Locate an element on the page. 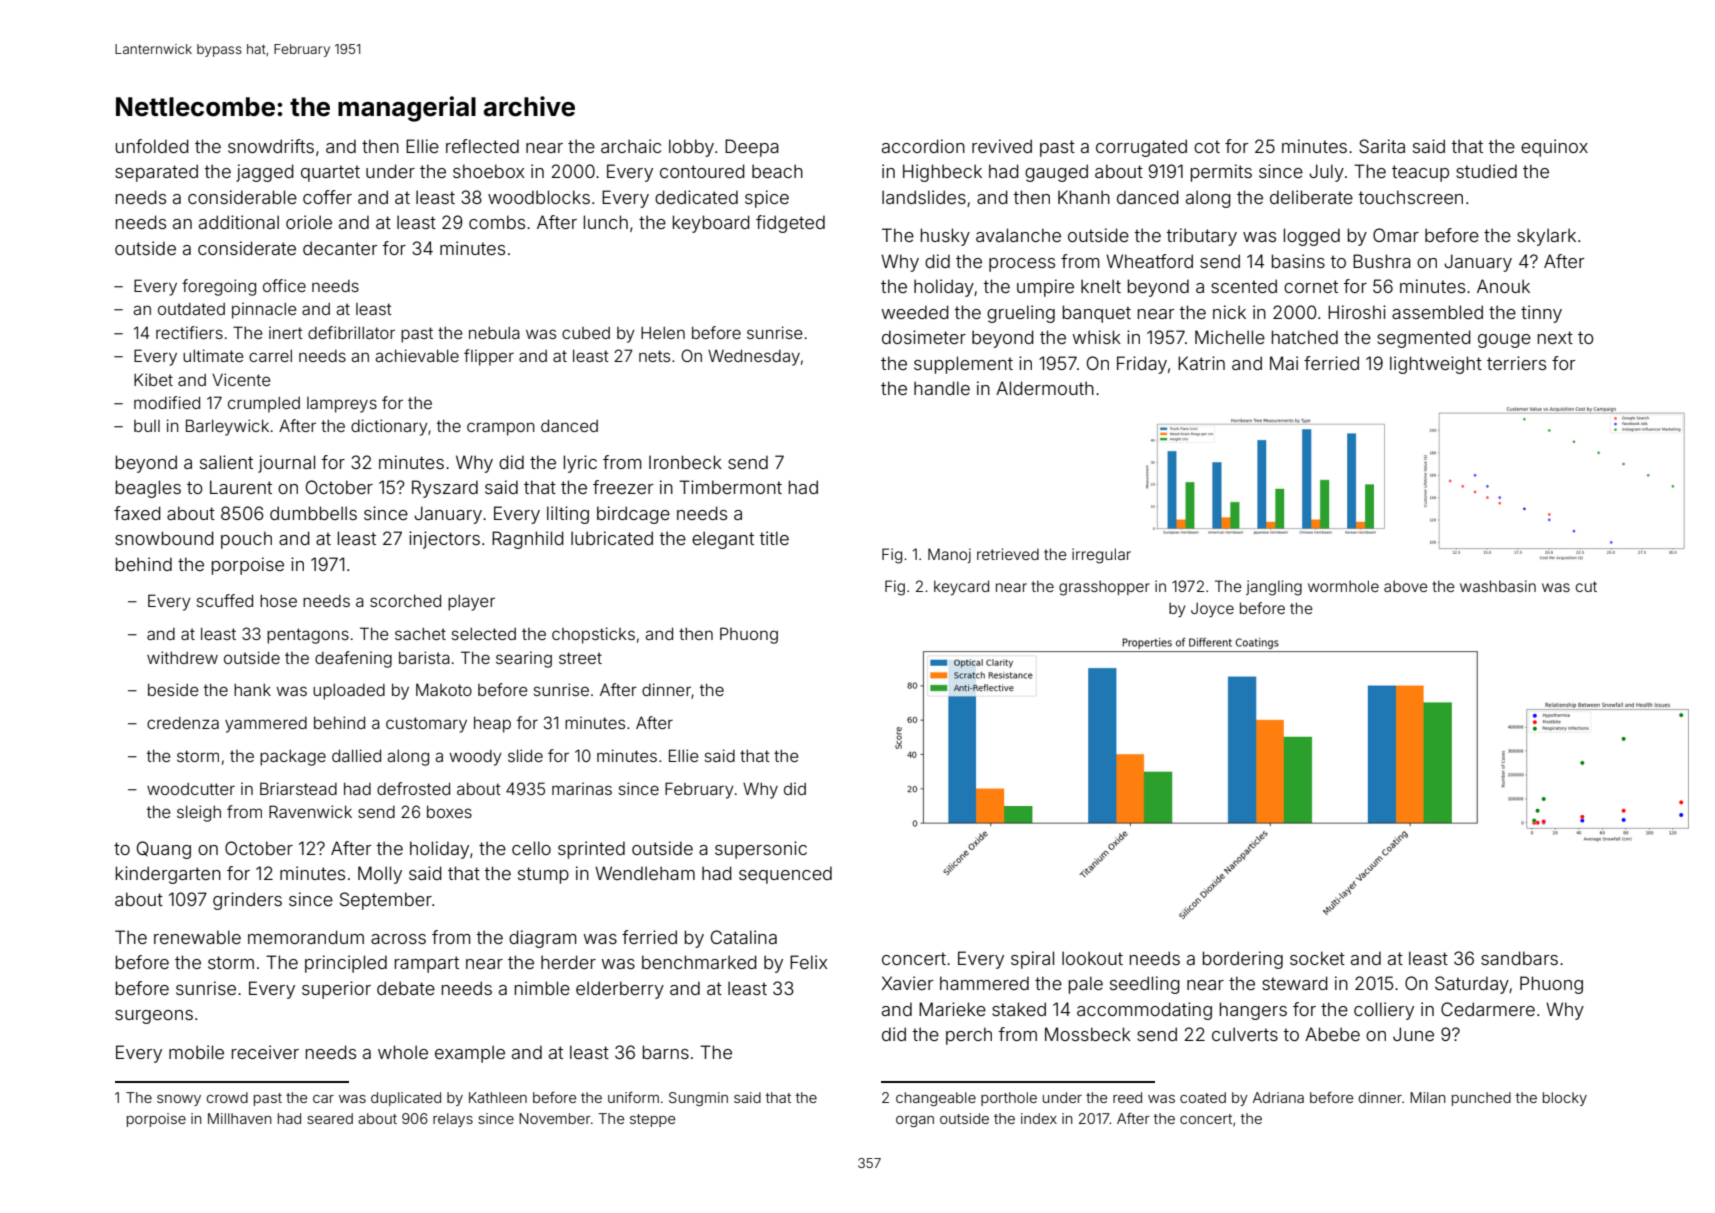  seared is located at coordinates (330, 1118).
